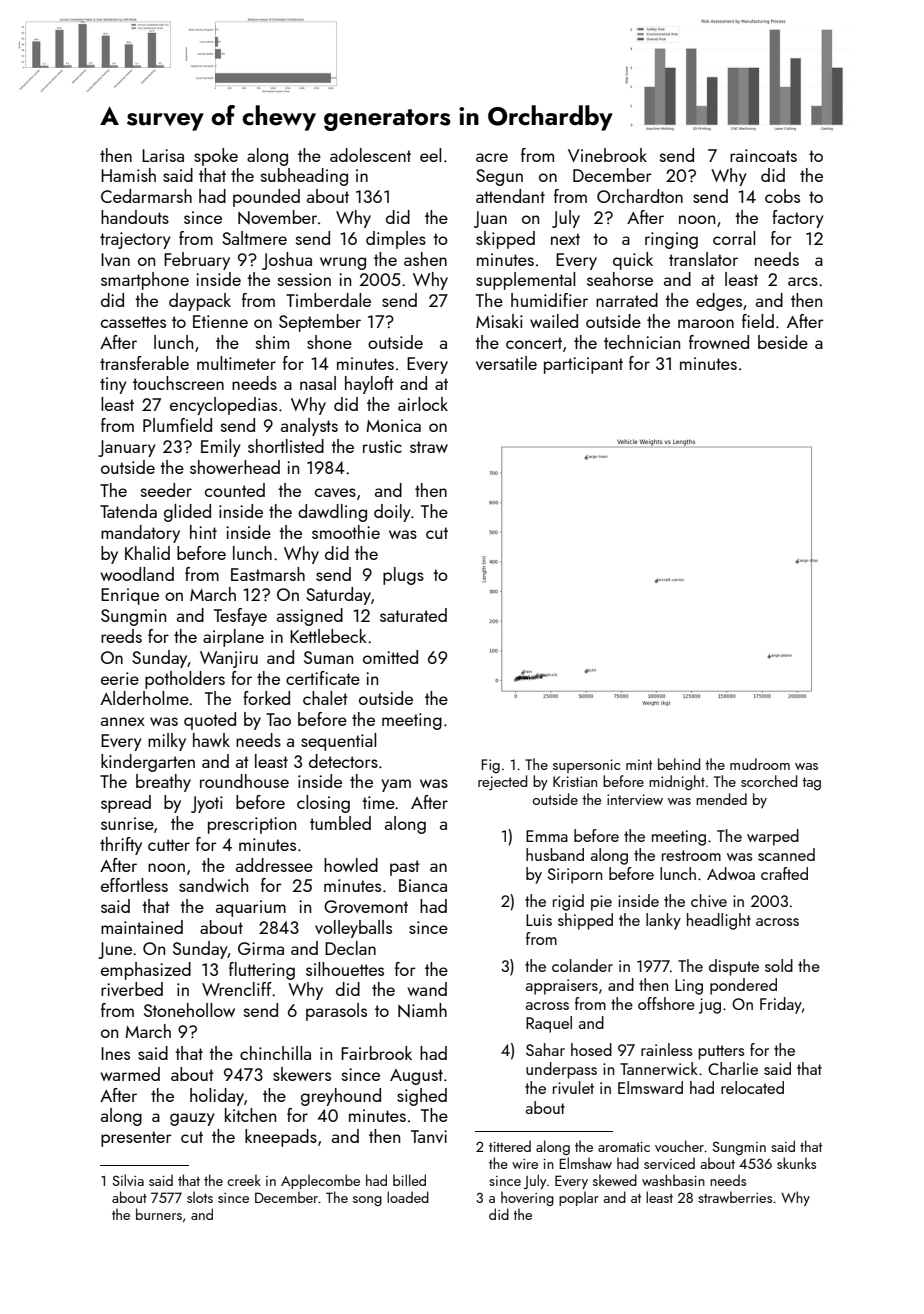  What do you see at coordinates (370, 155) in the screenshot?
I see `adolescent` at bounding box center [370, 155].
